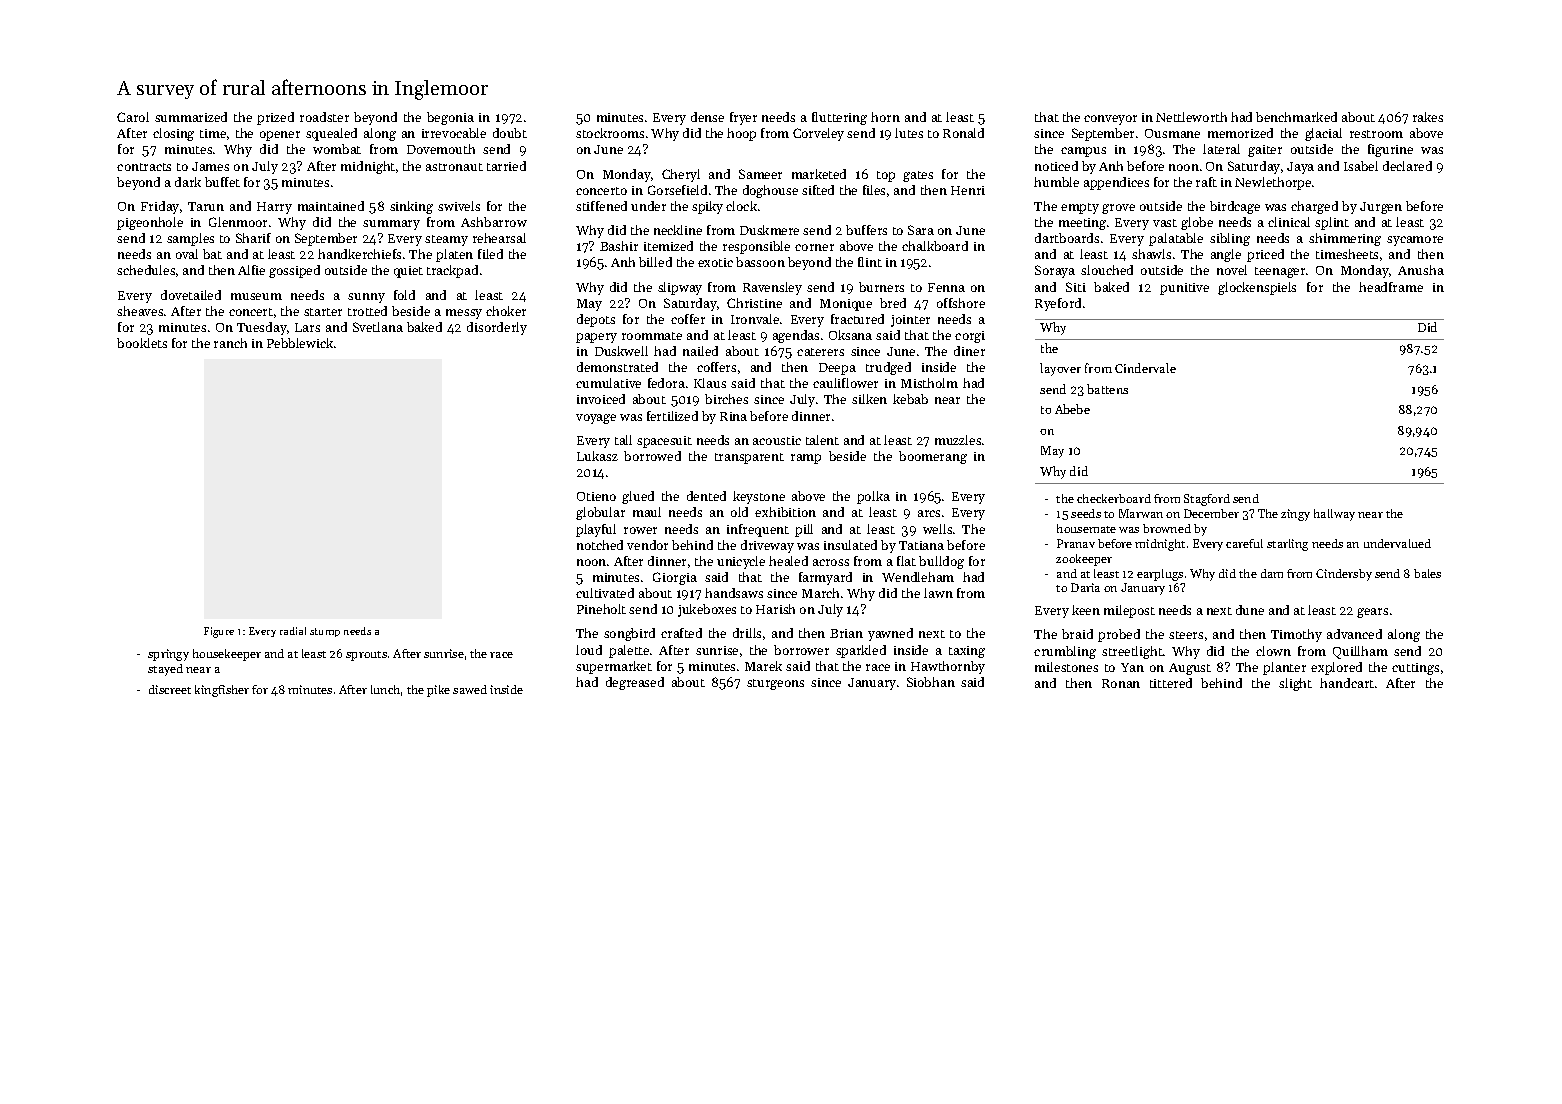 The height and width of the document is (1104, 1562). What do you see at coordinates (1354, 634) in the document?
I see `advanced` at bounding box center [1354, 634].
